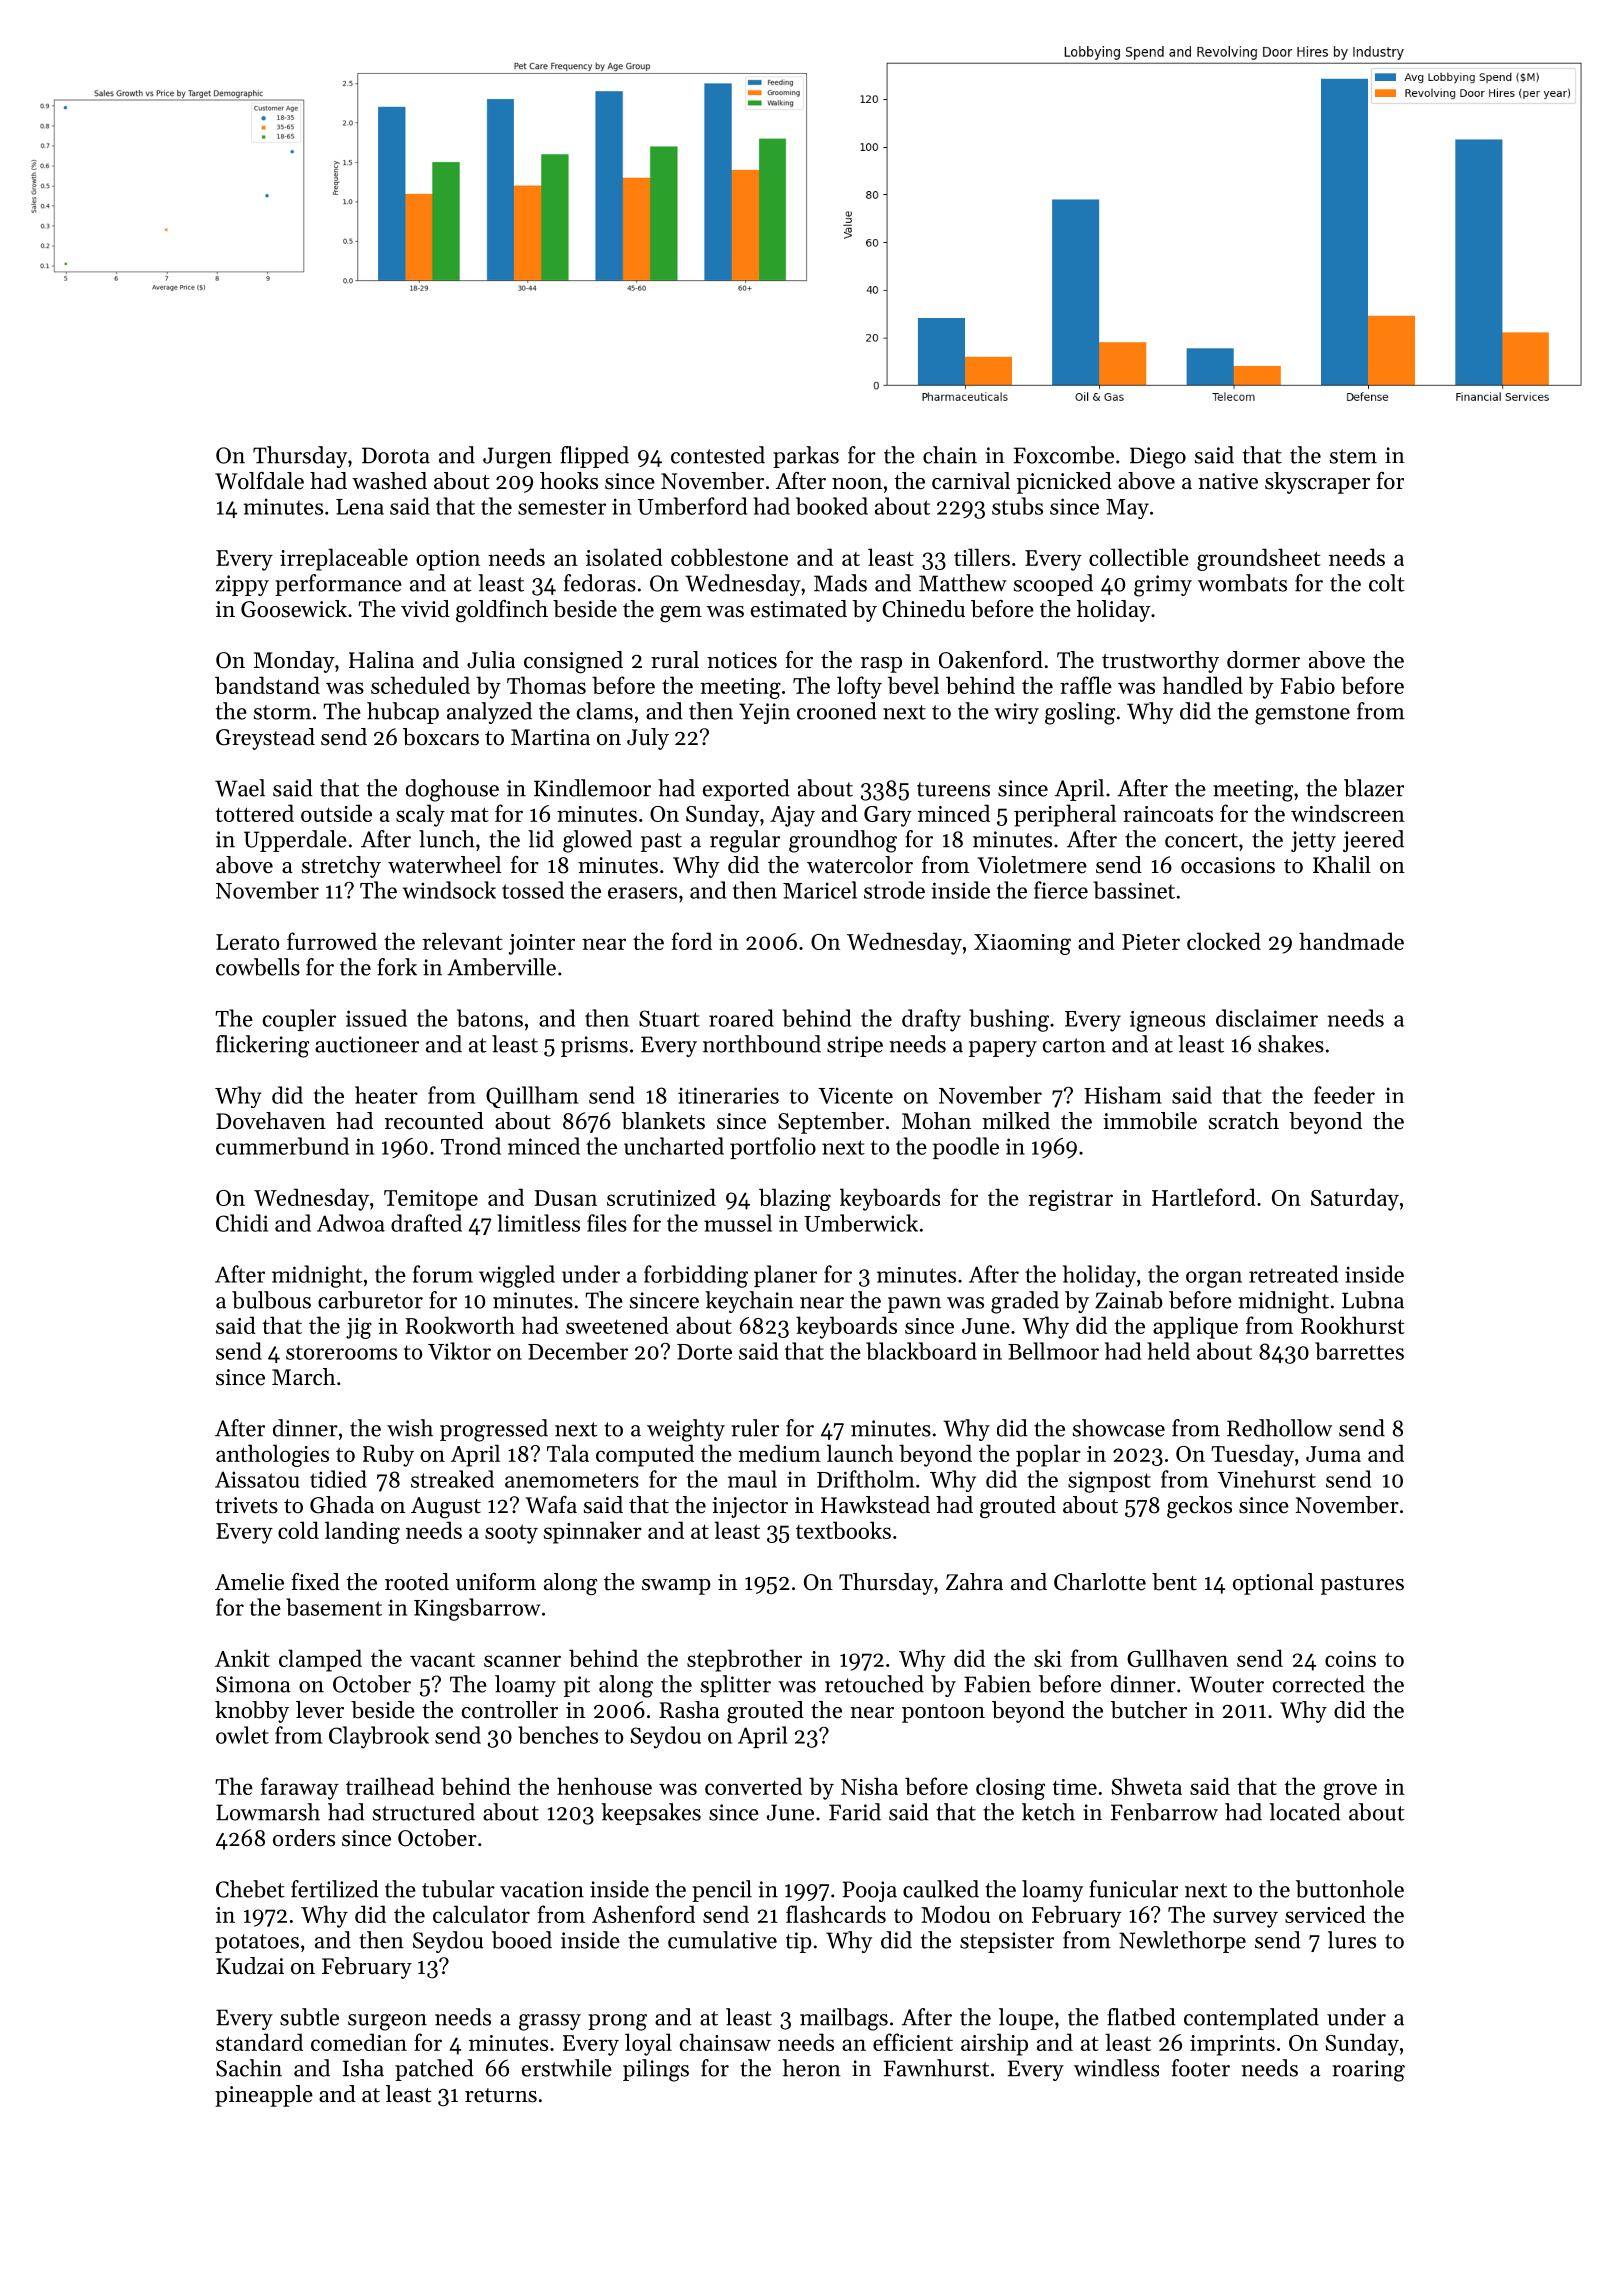  I want to click on Wolfdale, so click(259, 481).
